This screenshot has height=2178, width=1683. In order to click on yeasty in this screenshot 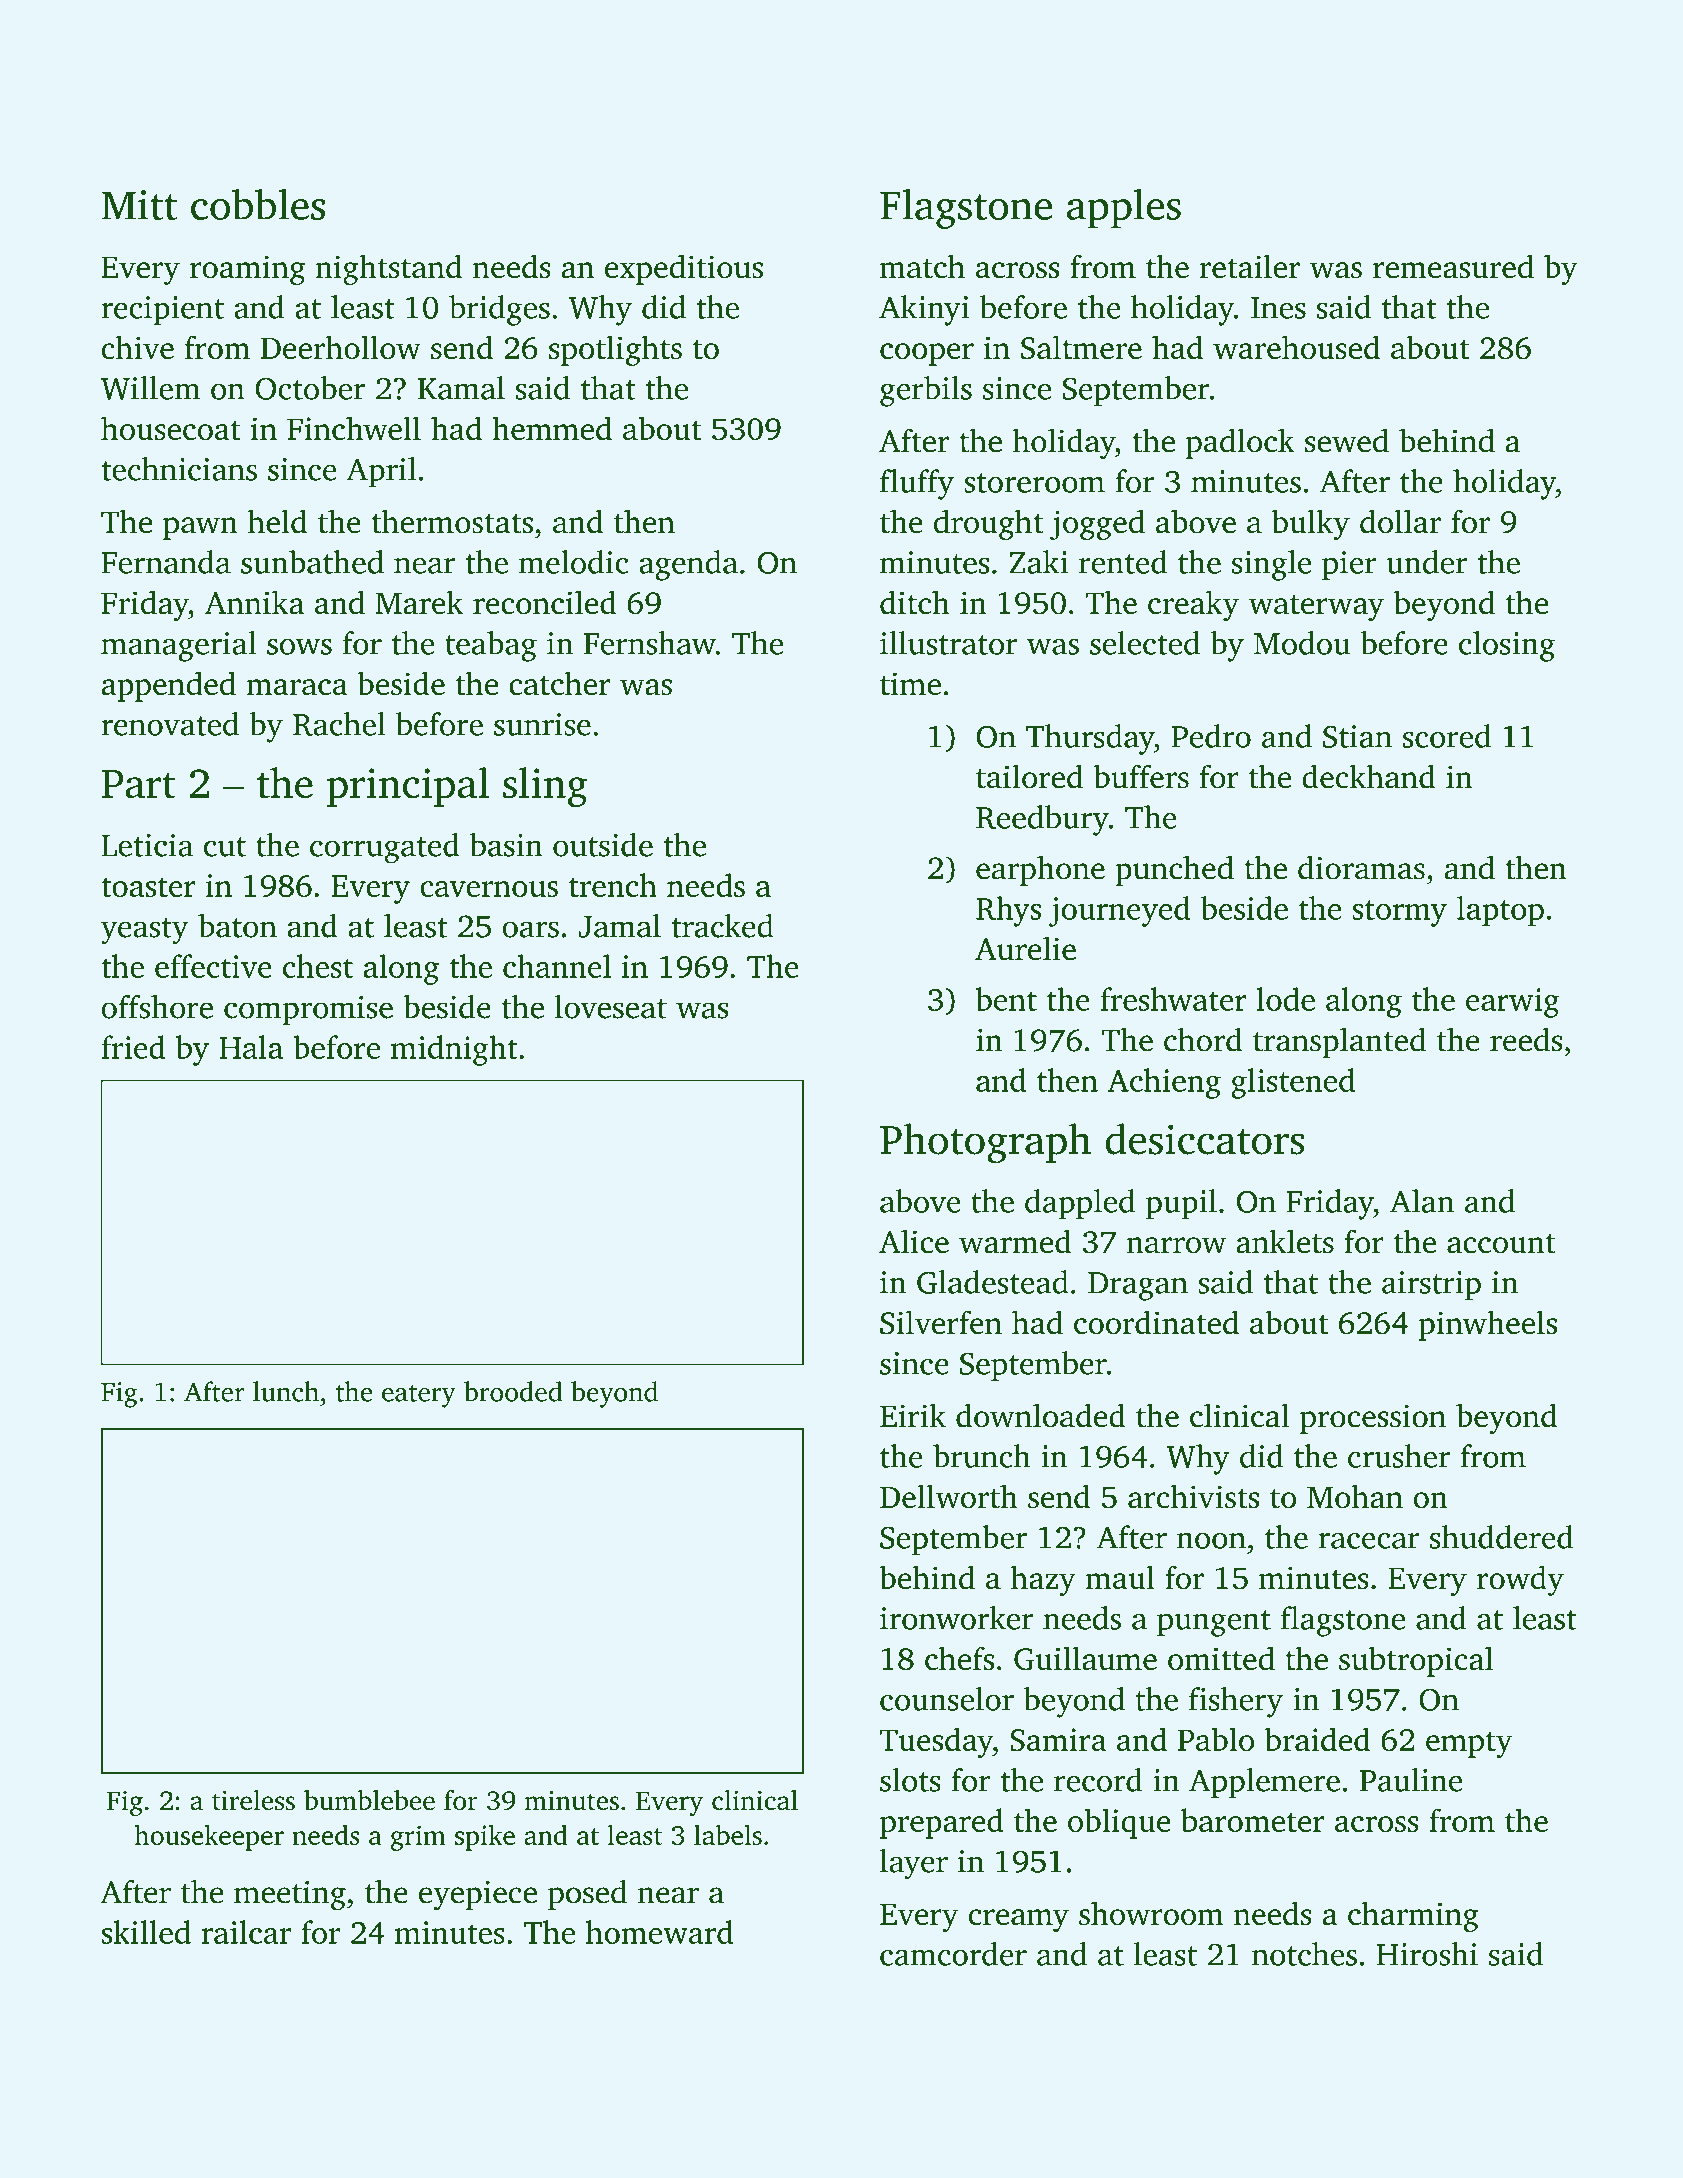, I will do `click(145, 931)`.
